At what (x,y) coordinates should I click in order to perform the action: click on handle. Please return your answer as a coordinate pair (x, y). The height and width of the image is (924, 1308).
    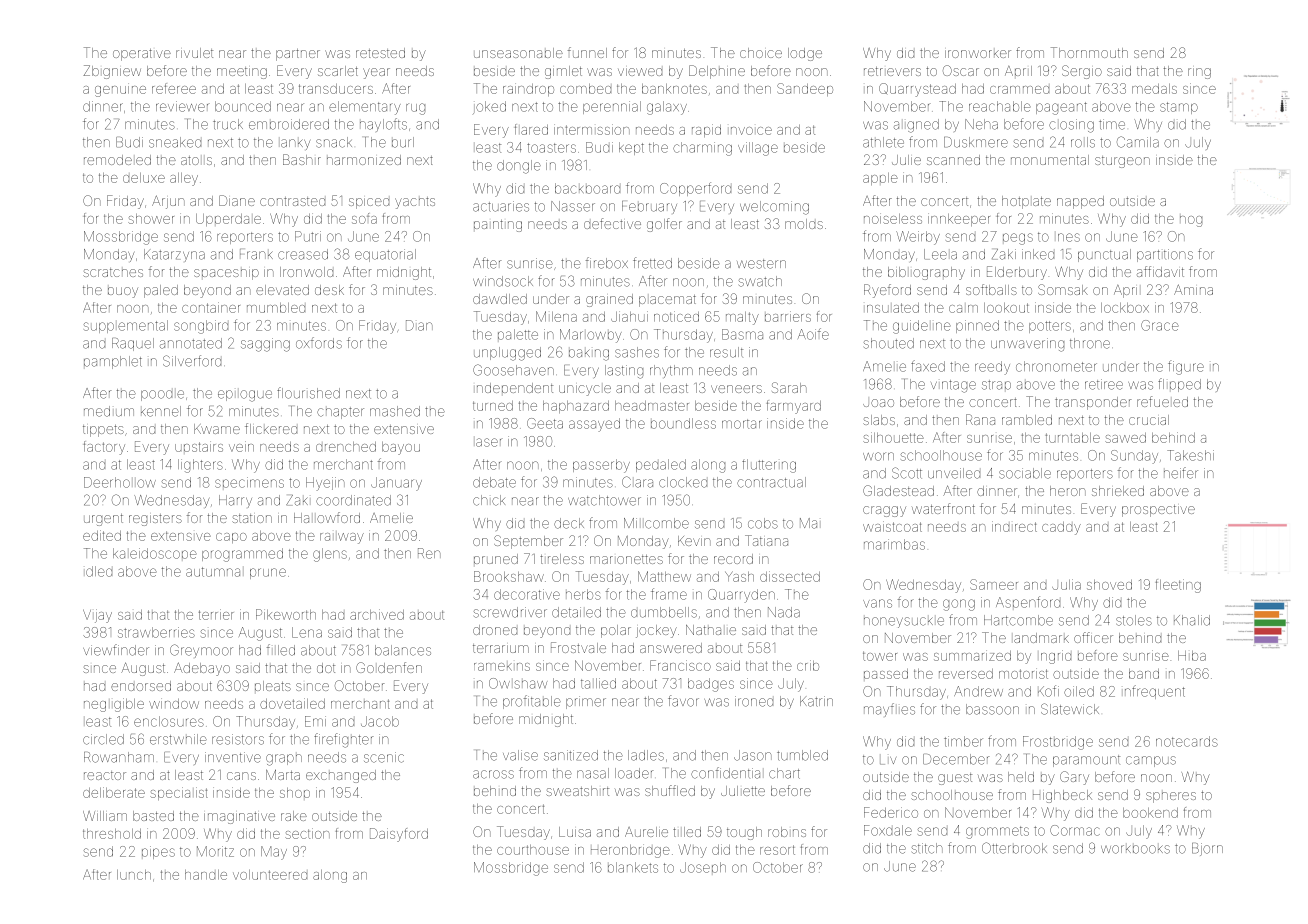
    Looking at the image, I should click on (206, 875).
